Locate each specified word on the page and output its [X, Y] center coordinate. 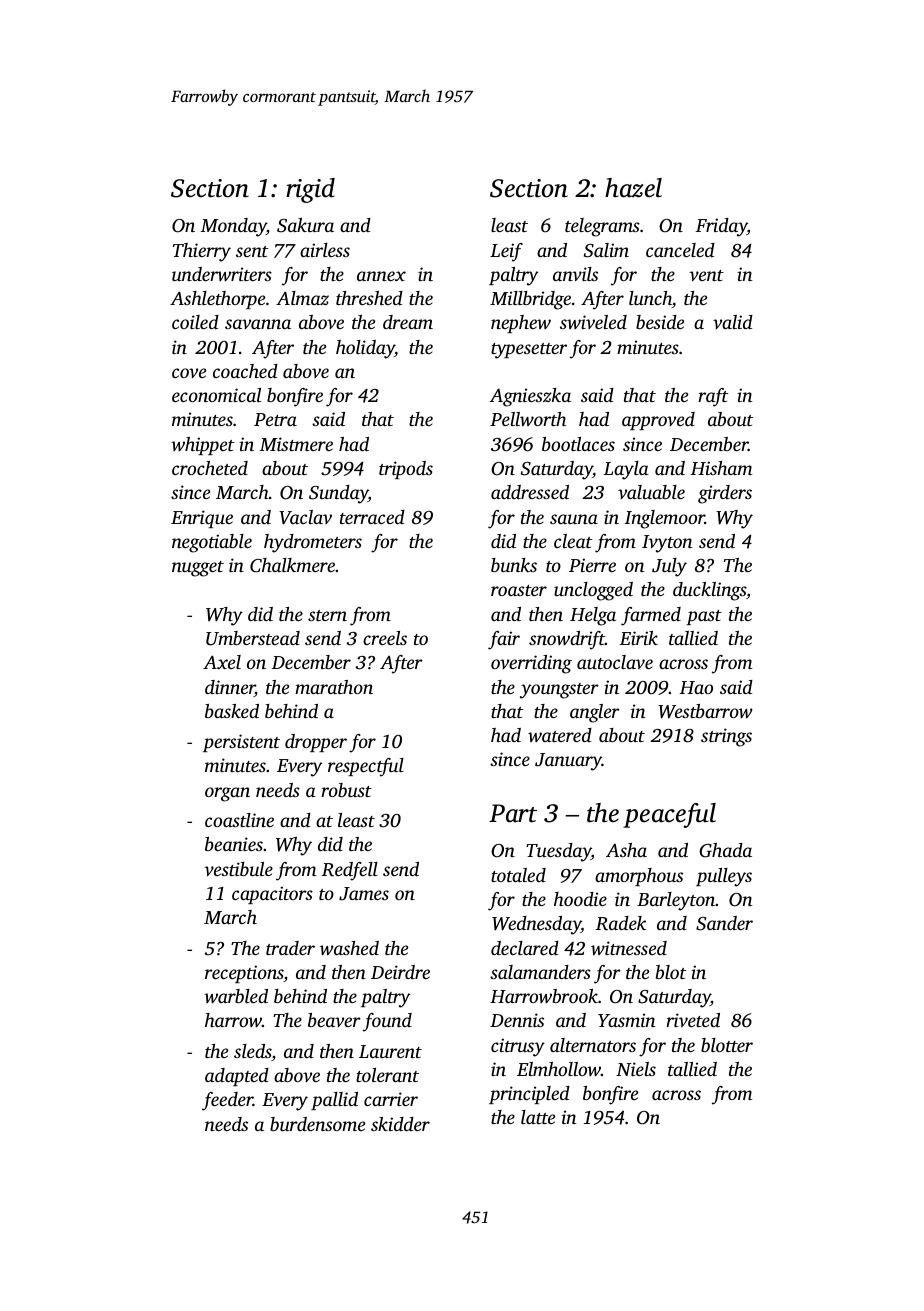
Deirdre [400, 972]
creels [385, 638]
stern [327, 615]
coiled [195, 322]
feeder [227, 1101]
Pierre [592, 565]
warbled [236, 996]
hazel [633, 188]
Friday [721, 227]
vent [706, 275]
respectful [366, 767]
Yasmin [627, 1020]
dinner [230, 688]
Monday [233, 227]
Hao [696, 687]
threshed [369, 298]
